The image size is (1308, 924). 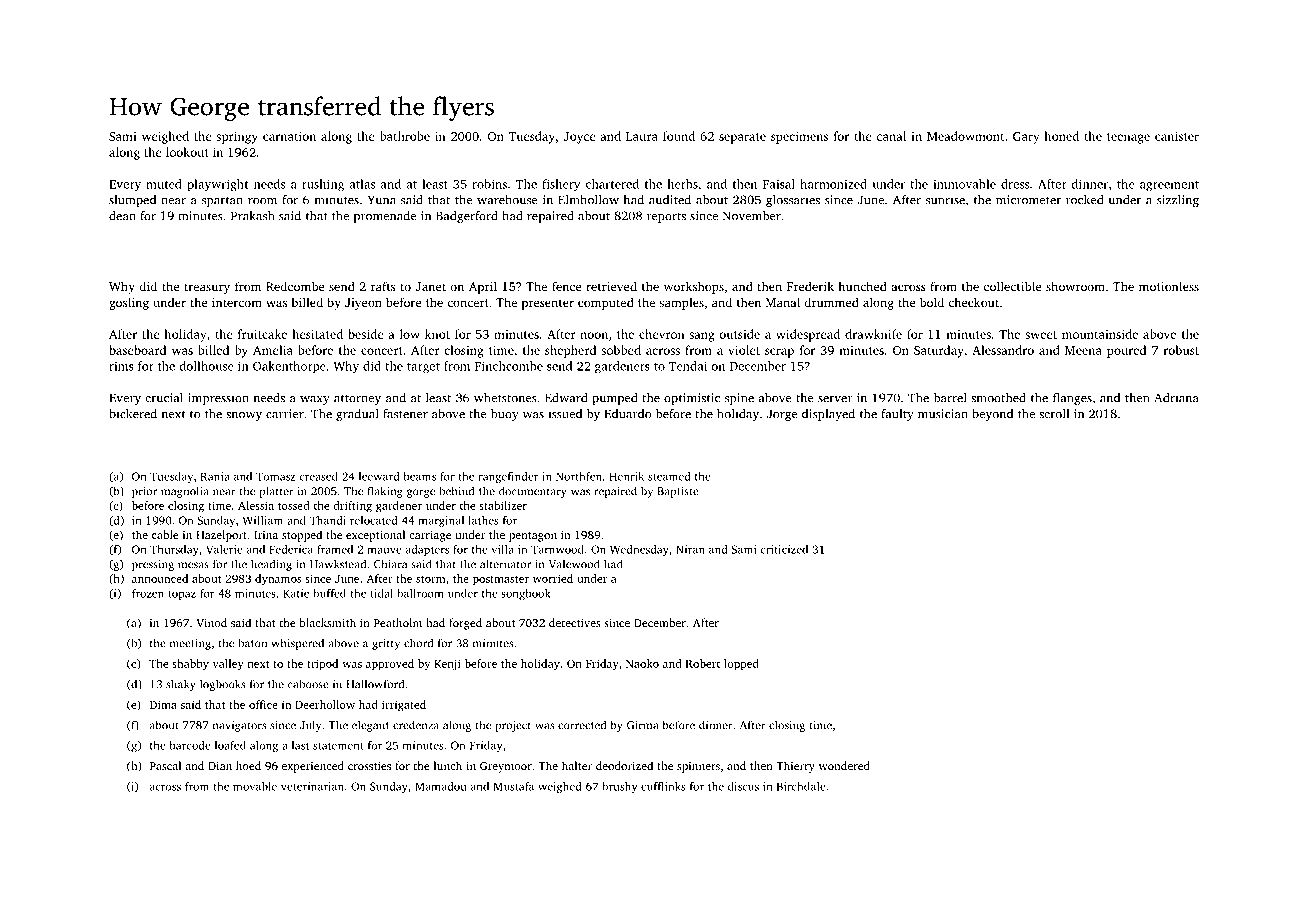 I want to click on sweet, so click(x=1041, y=335).
